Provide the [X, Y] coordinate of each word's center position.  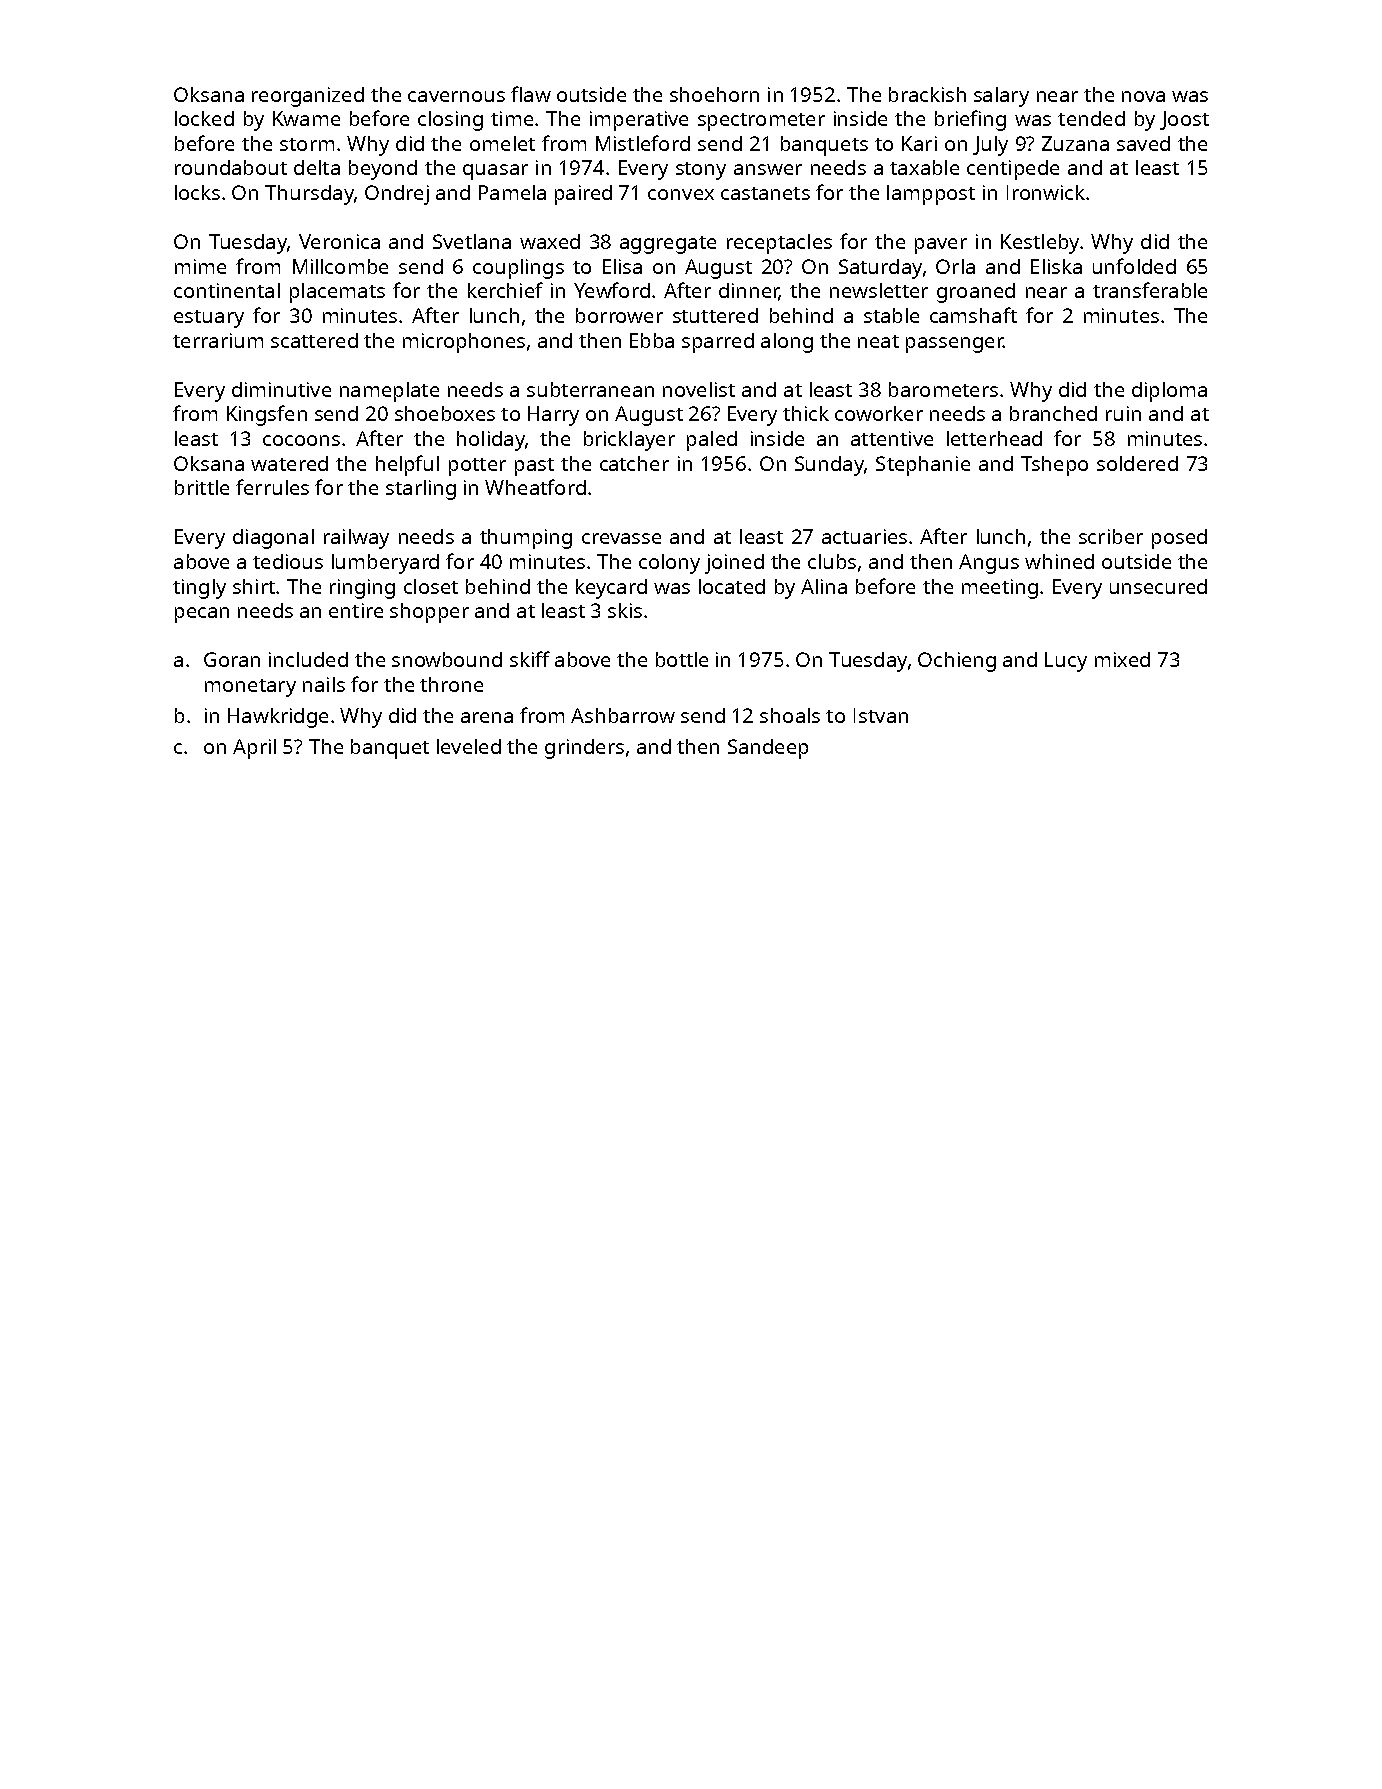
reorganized [308, 97]
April [254, 749]
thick [806, 413]
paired [583, 195]
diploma [1169, 392]
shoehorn [714, 94]
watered [289, 463]
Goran [232, 659]
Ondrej [397, 195]
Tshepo [1054, 466]
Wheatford [535, 487]
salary [1001, 97]
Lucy [1066, 662]
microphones [464, 343]
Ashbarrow [623, 715]
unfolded [1134, 266]
